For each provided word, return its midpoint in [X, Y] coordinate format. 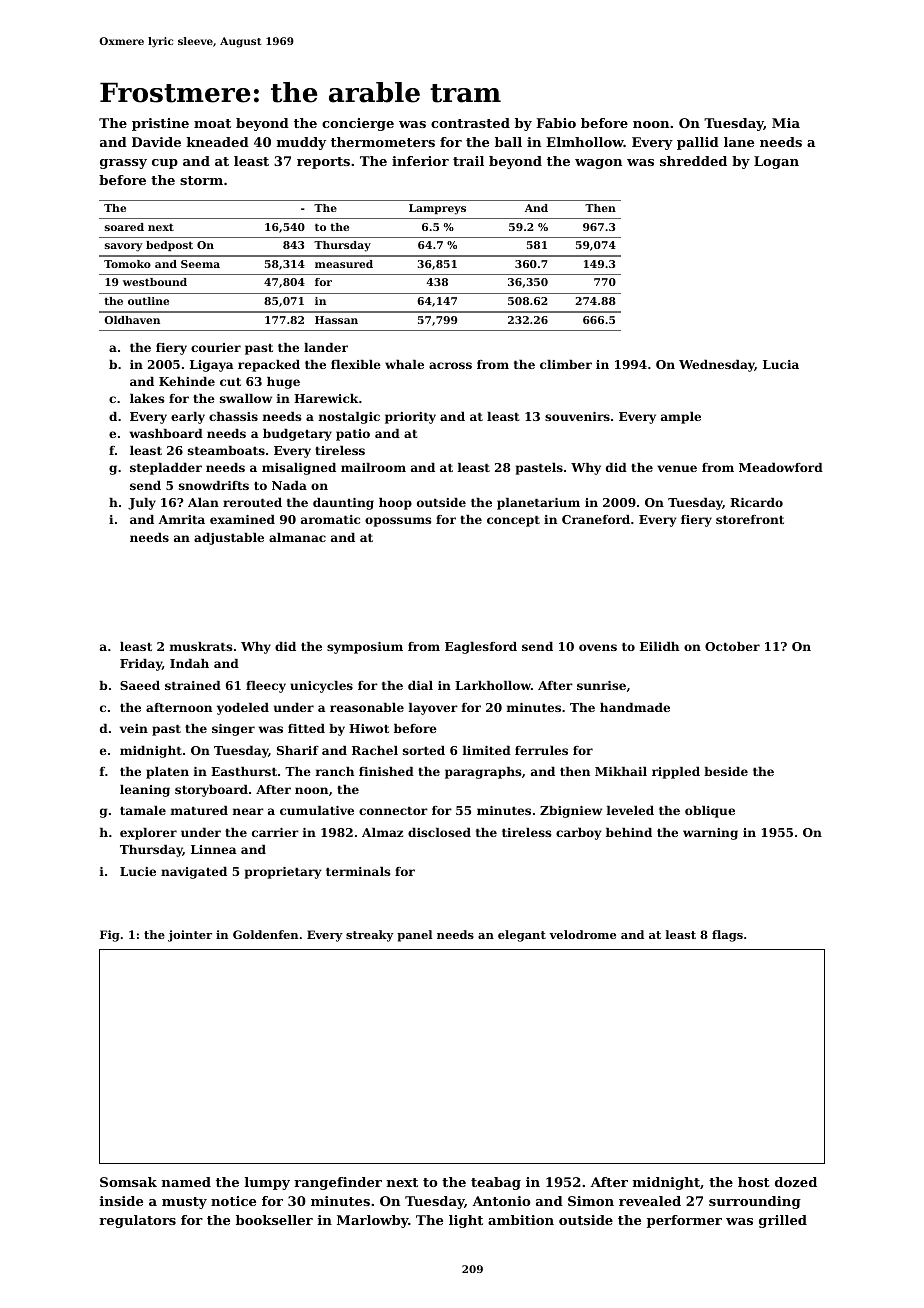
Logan [776, 162]
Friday [141, 665]
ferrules [541, 750]
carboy [579, 834]
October [732, 646]
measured [344, 264]
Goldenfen [265, 934]
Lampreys [437, 209]
